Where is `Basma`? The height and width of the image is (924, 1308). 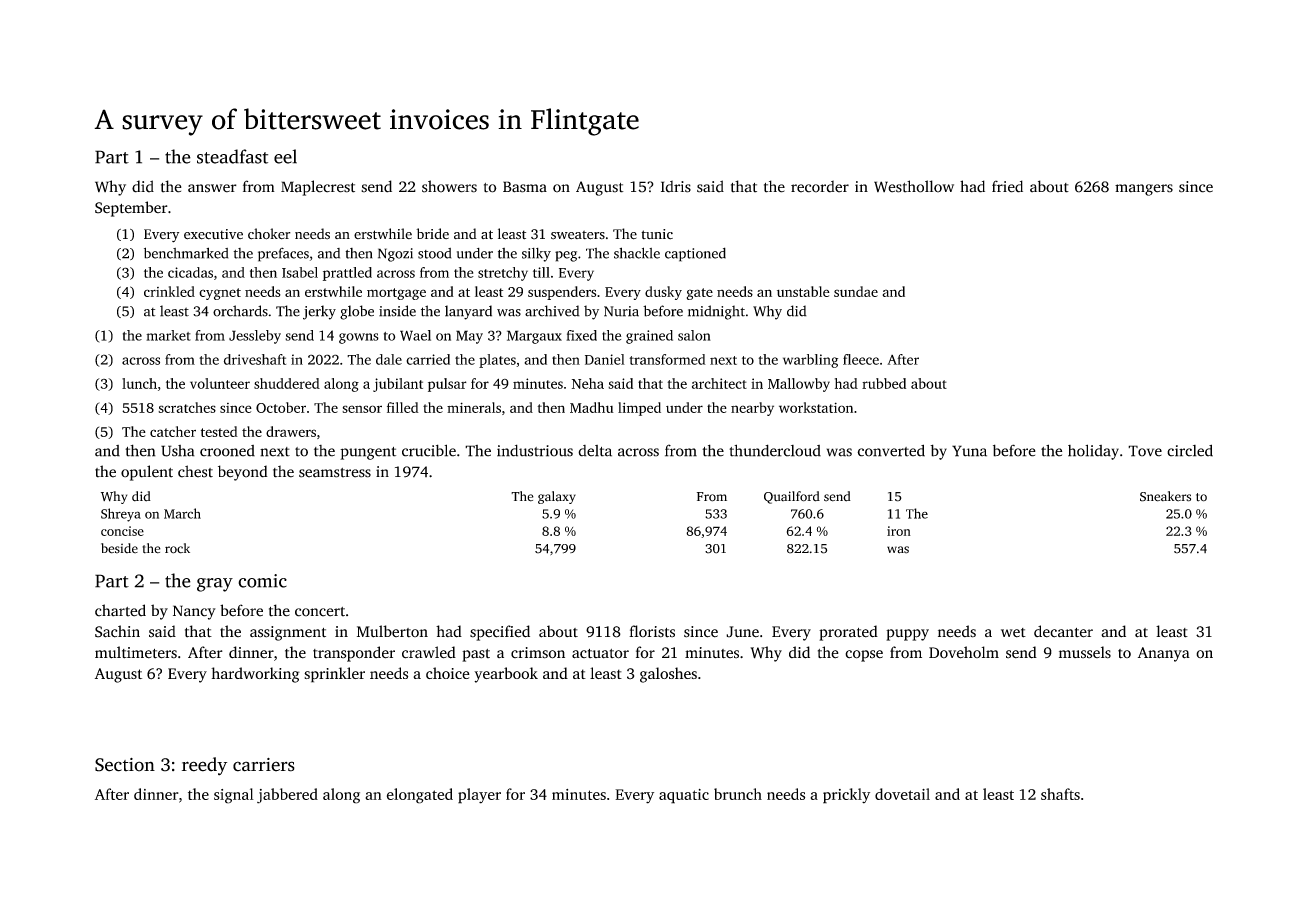 Basma is located at coordinates (525, 187).
